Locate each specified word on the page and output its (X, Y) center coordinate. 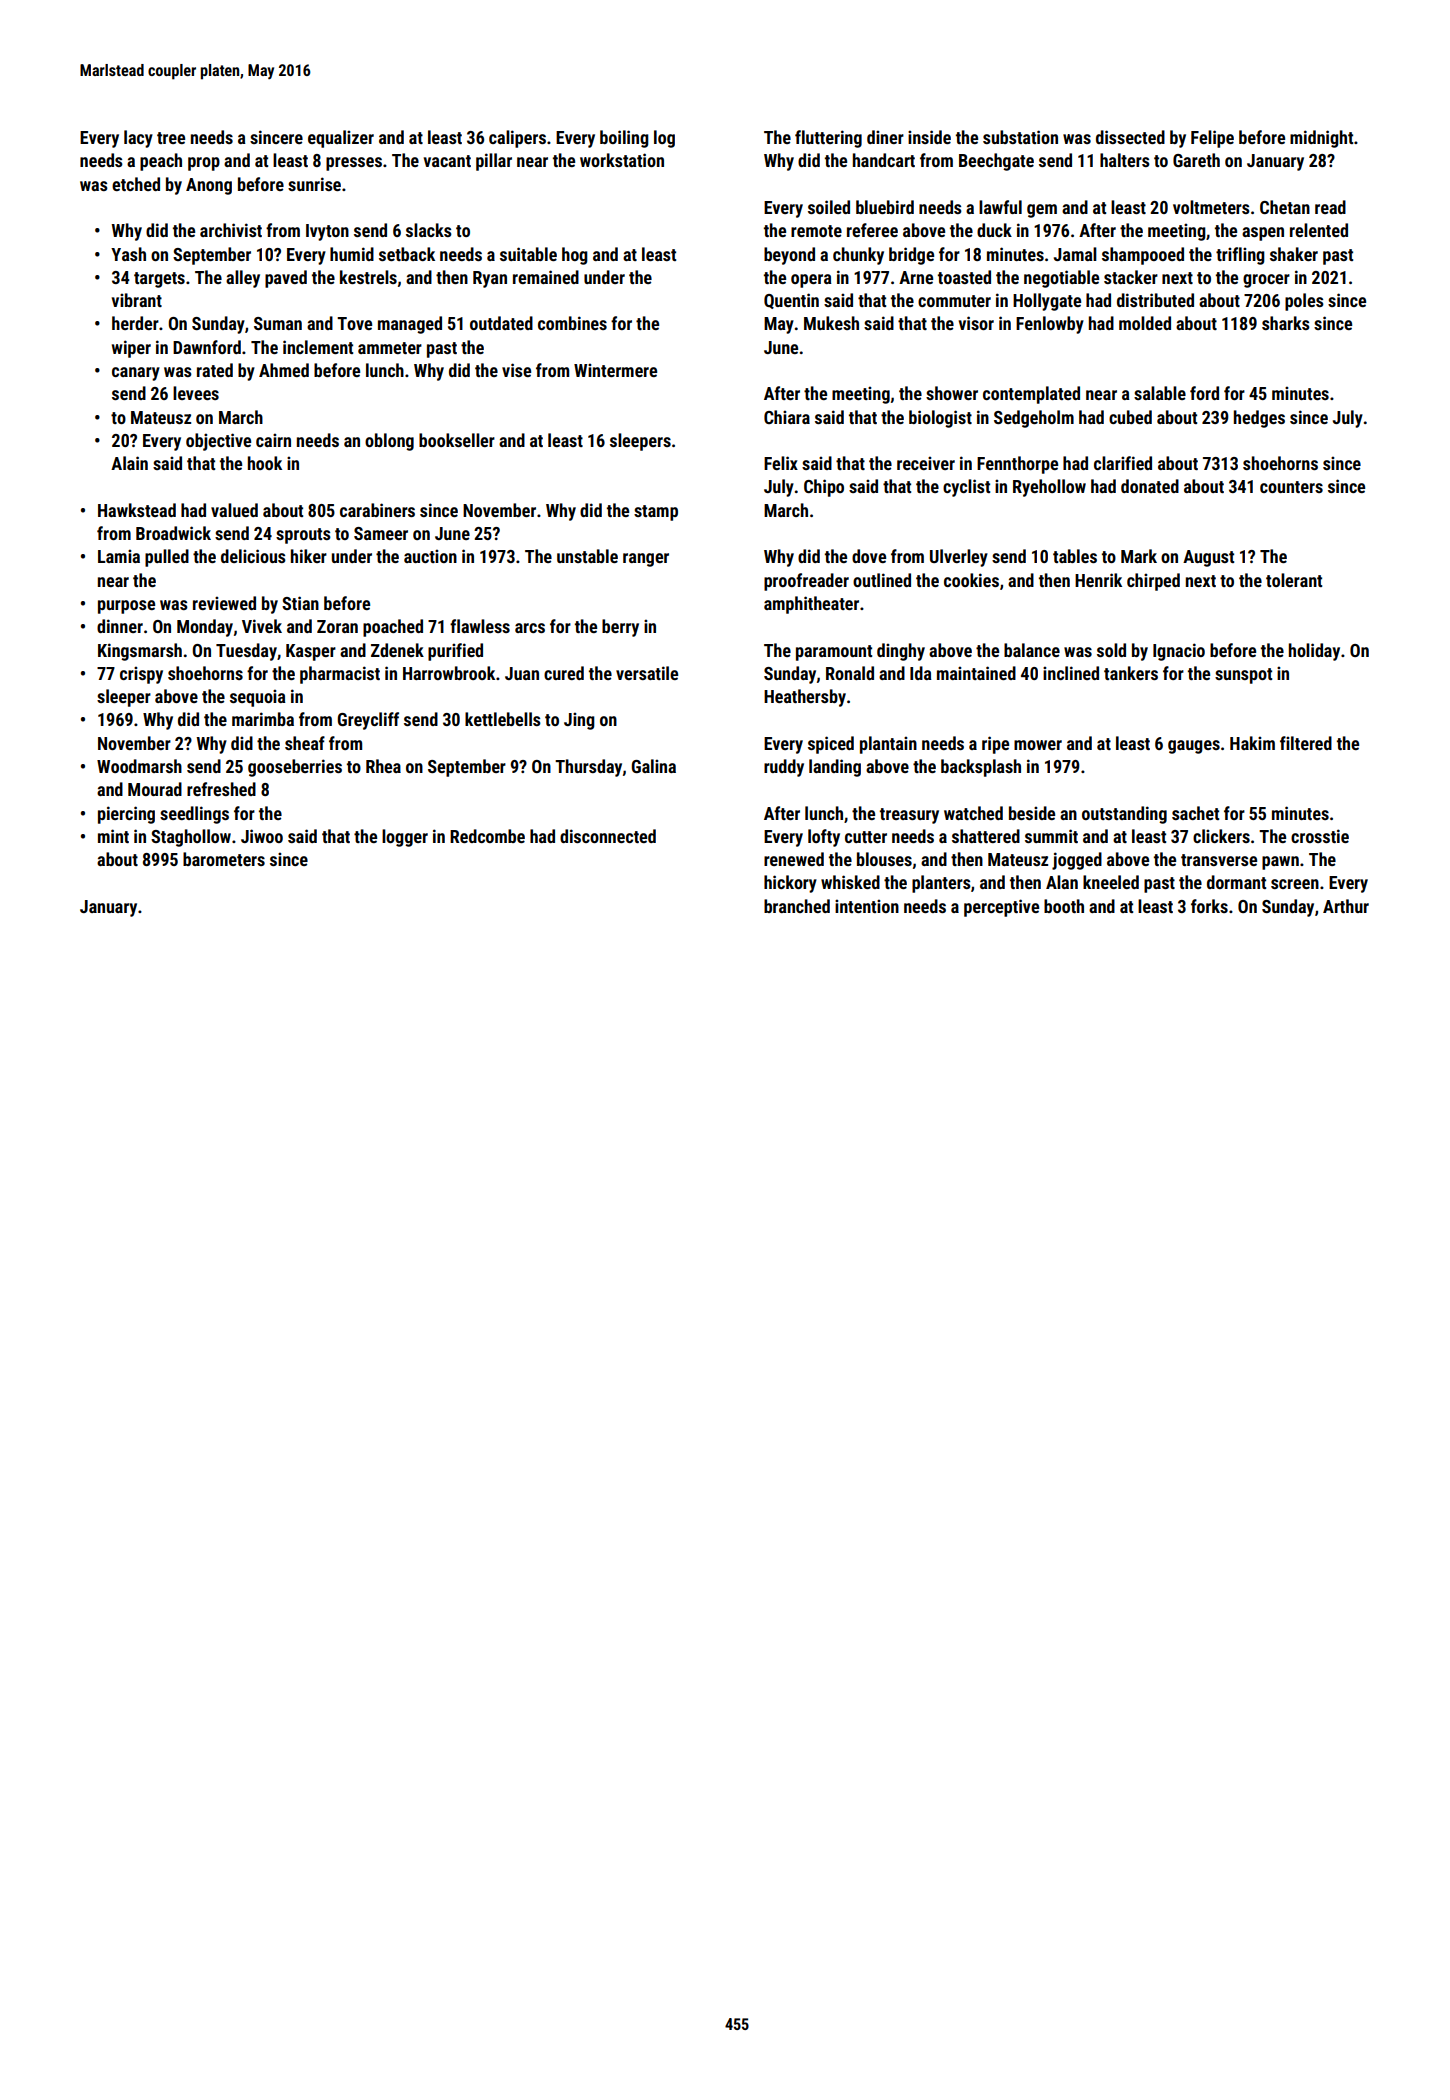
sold (1111, 650)
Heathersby (805, 698)
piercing (126, 815)
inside (929, 137)
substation (1020, 137)
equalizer (341, 139)
